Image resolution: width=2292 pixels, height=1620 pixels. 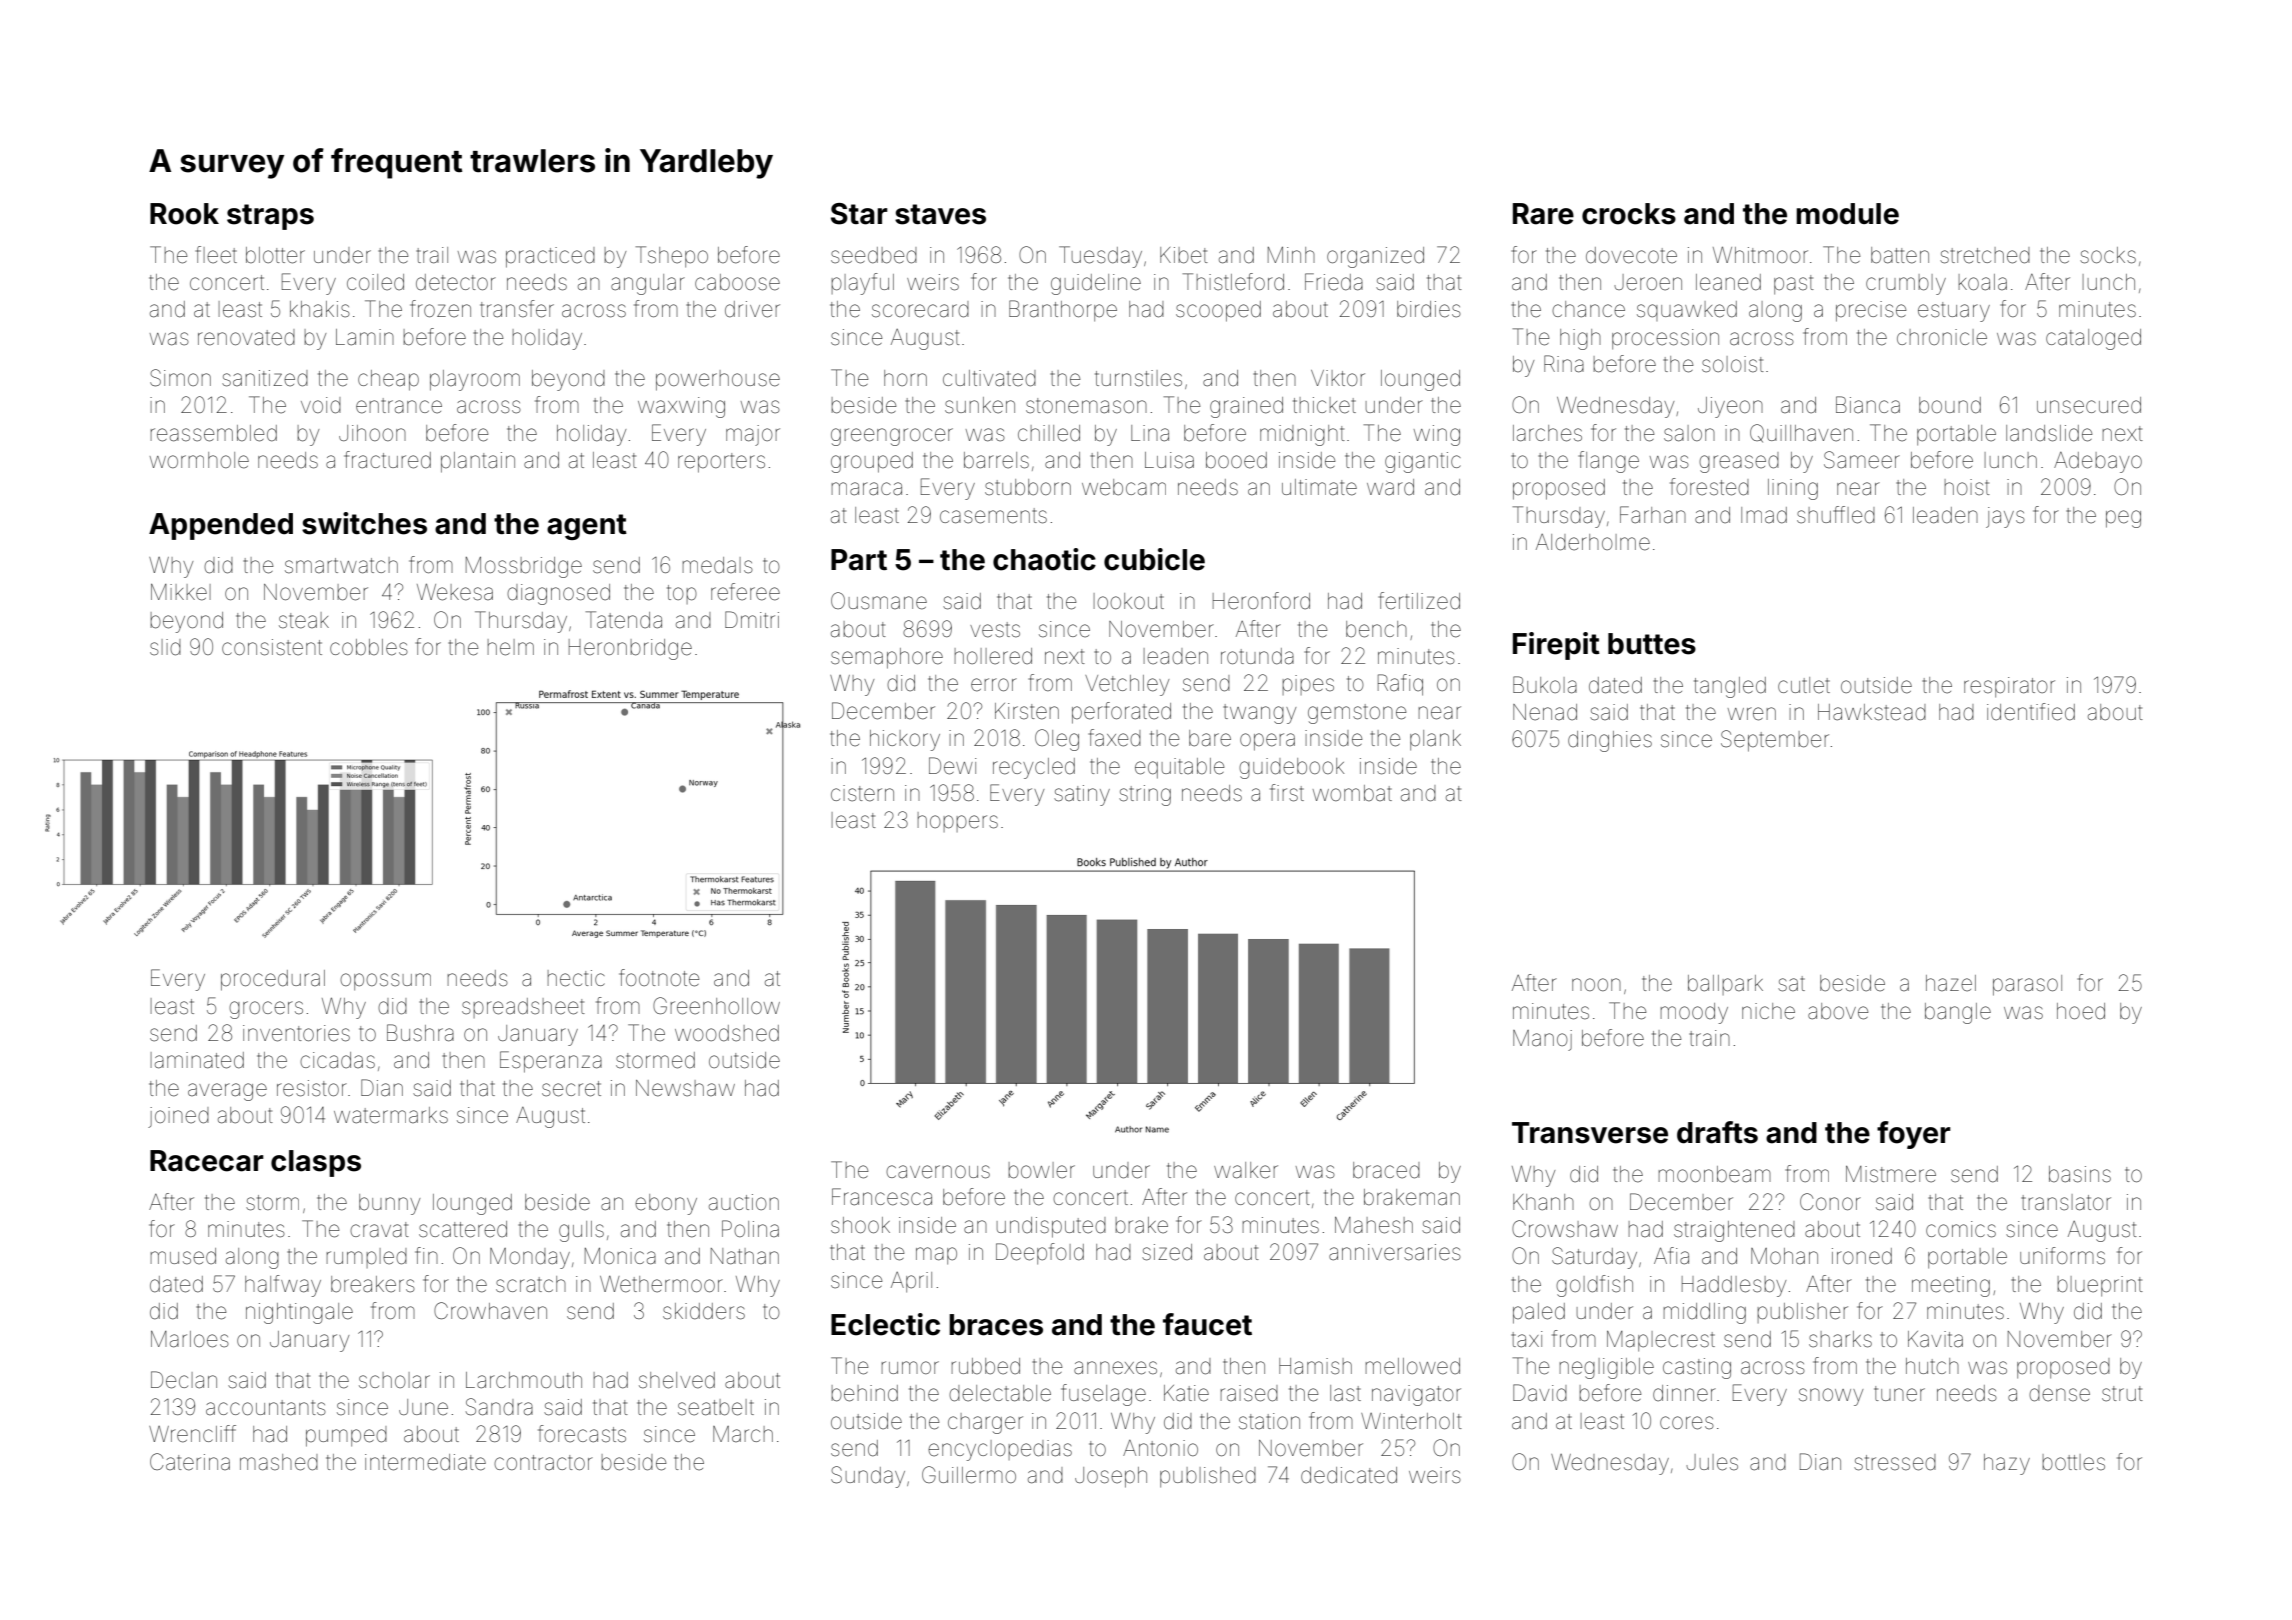 What do you see at coordinates (273, 980) in the screenshot?
I see `procedural` at bounding box center [273, 980].
